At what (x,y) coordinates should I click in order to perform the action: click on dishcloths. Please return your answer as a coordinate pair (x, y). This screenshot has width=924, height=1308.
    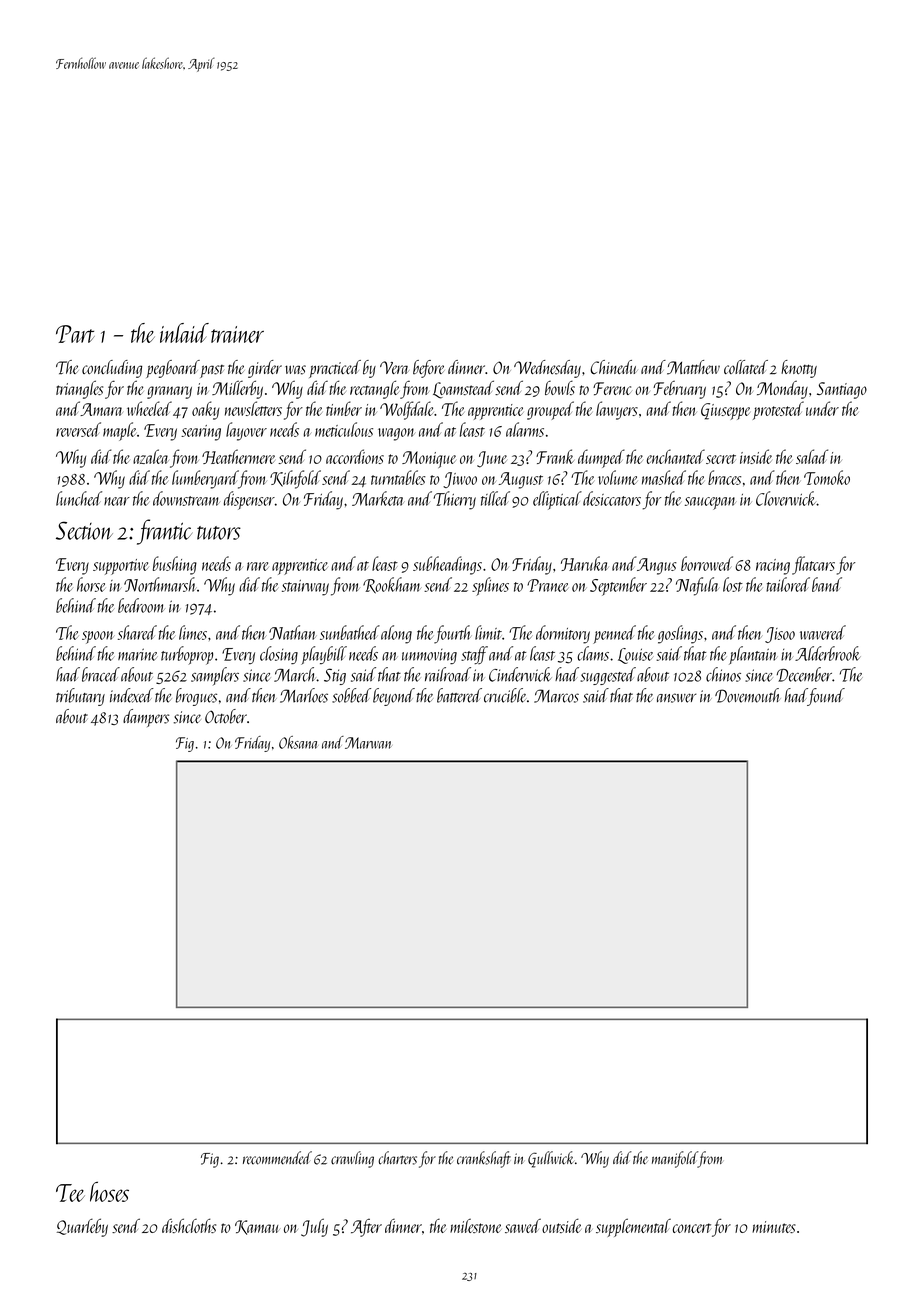
    Looking at the image, I should click on (189, 1225).
